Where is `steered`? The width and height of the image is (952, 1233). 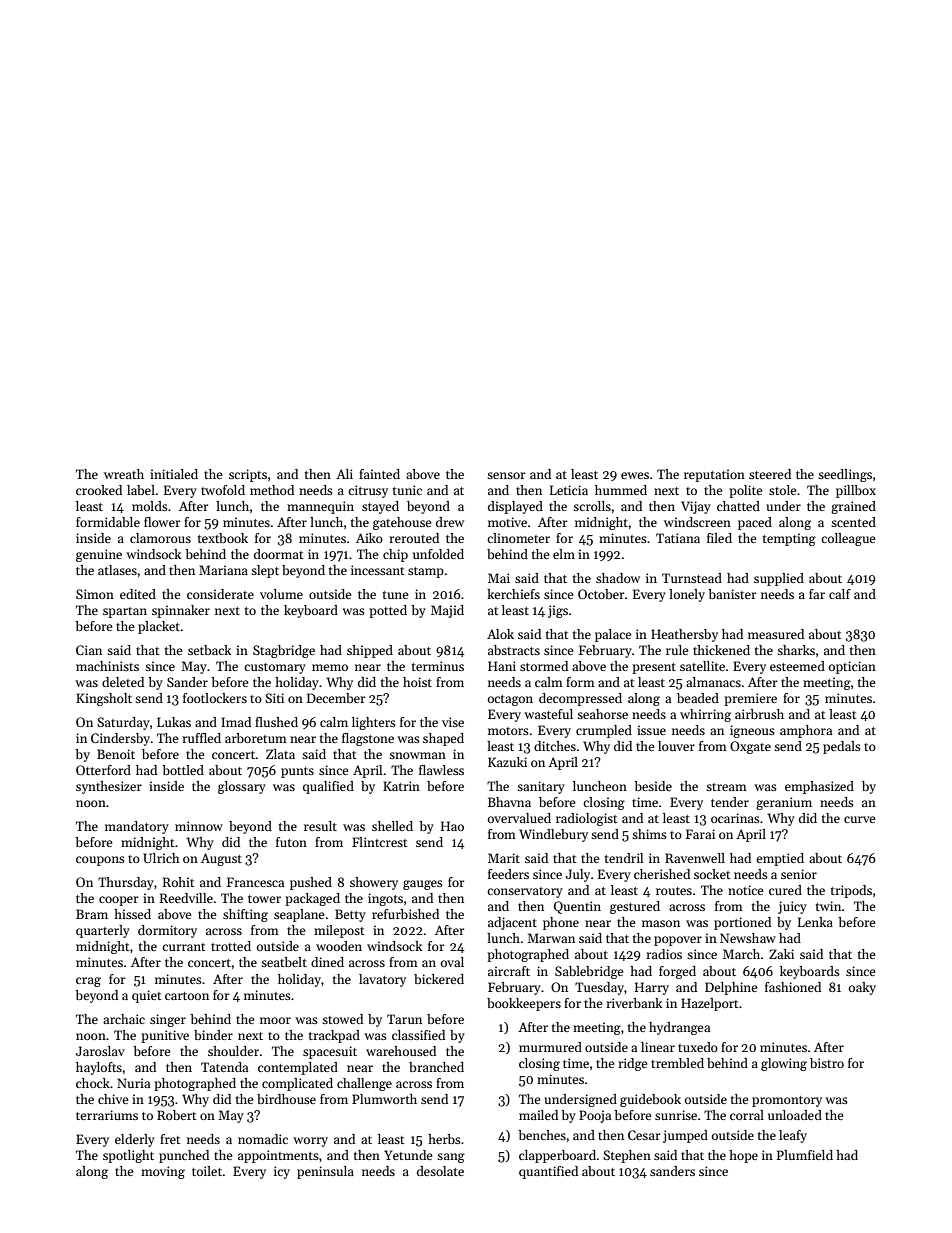 steered is located at coordinates (770, 474).
